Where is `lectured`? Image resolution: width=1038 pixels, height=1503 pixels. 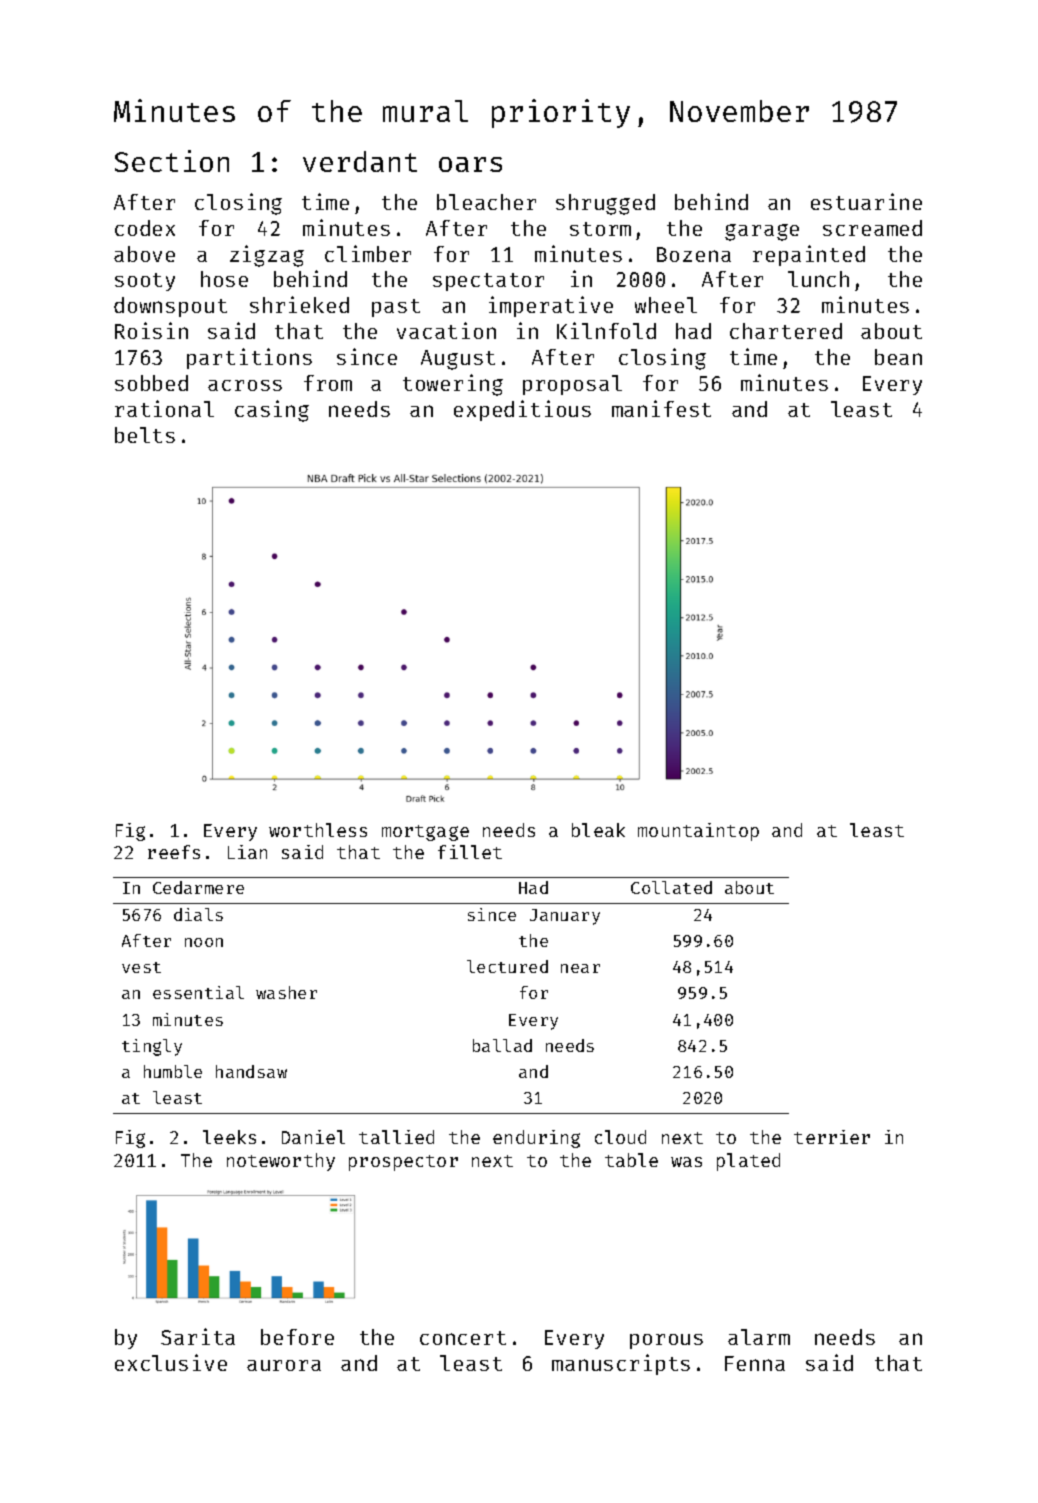 lectured is located at coordinates (507, 966).
